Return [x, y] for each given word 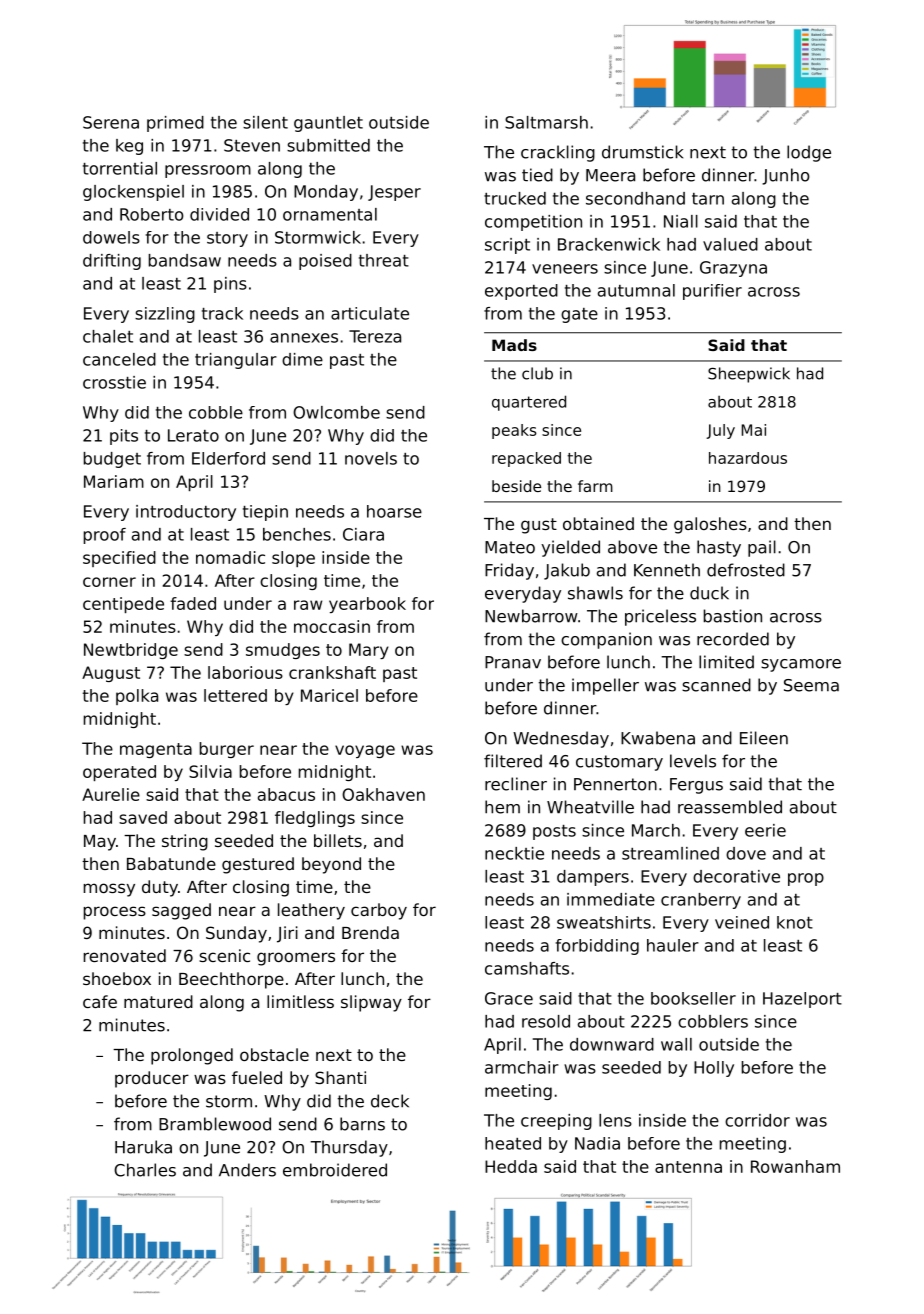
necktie [514, 853]
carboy [379, 911]
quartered [529, 403]
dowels [111, 237]
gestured [258, 865]
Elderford [228, 458]
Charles [145, 1170]
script [507, 246]
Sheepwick [749, 375]
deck [390, 1101]
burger [227, 750]
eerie [765, 830]
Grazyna [733, 269]
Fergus [696, 786]
